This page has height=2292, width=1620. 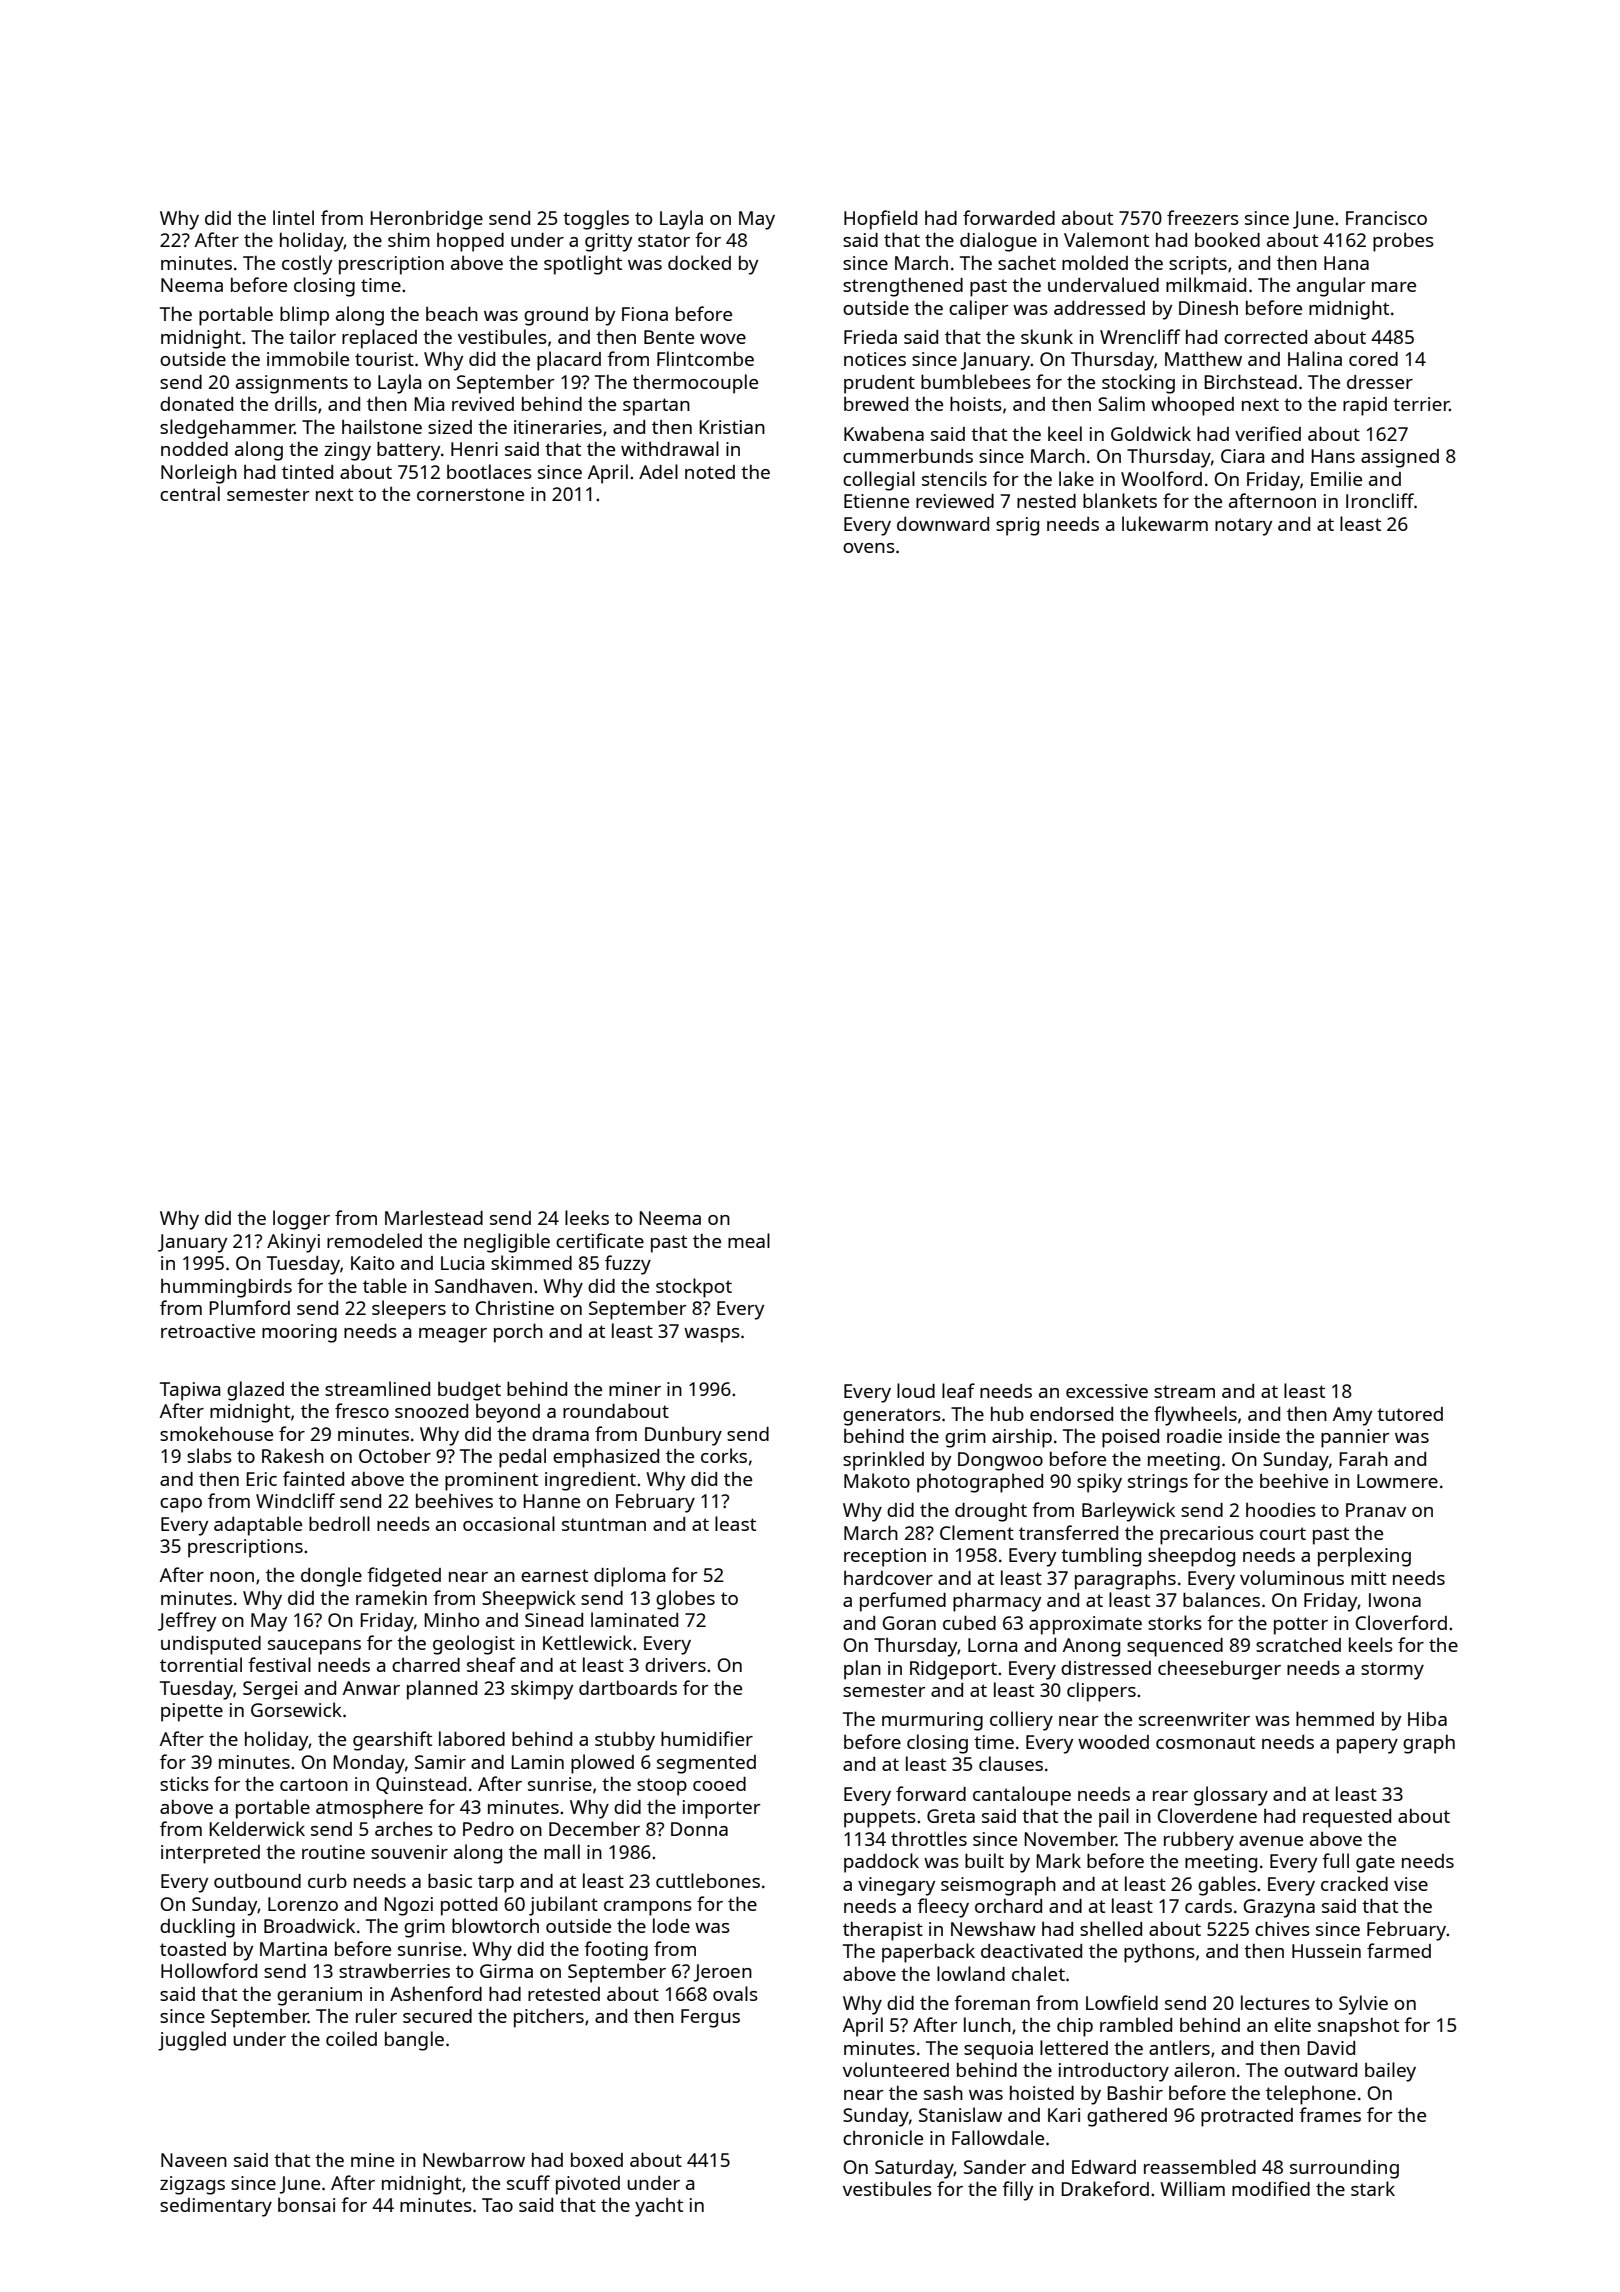 I want to click on cornerstone, so click(x=470, y=494).
